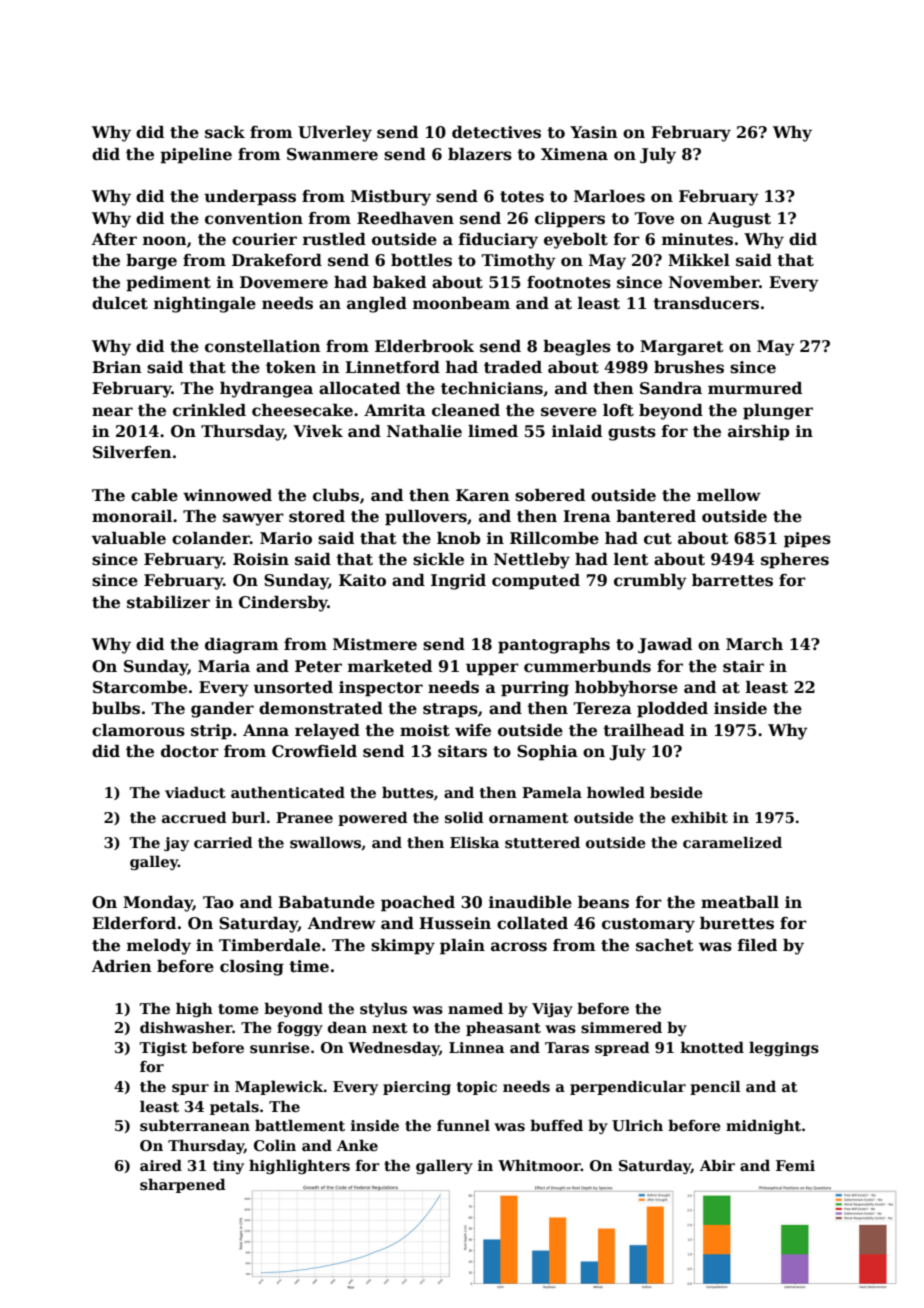  What do you see at coordinates (530, 902) in the screenshot?
I see `inaudible` at bounding box center [530, 902].
